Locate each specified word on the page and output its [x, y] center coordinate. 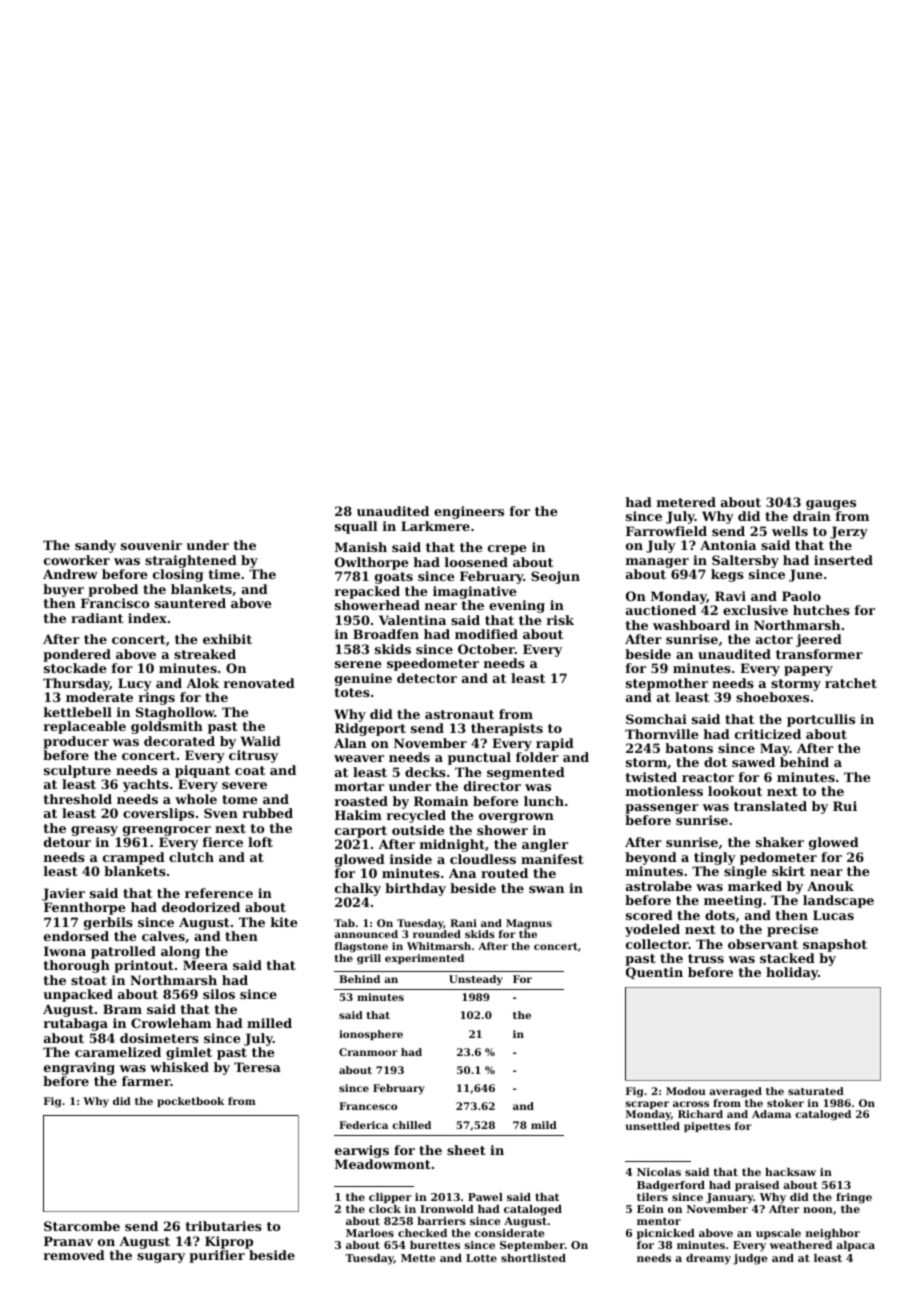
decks [425, 772]
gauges [831, 505]
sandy [95, 546]
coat [250, 770]
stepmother [667, 684]
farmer [146, 1081]
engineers [469, 512]
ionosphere [371, 1035]
